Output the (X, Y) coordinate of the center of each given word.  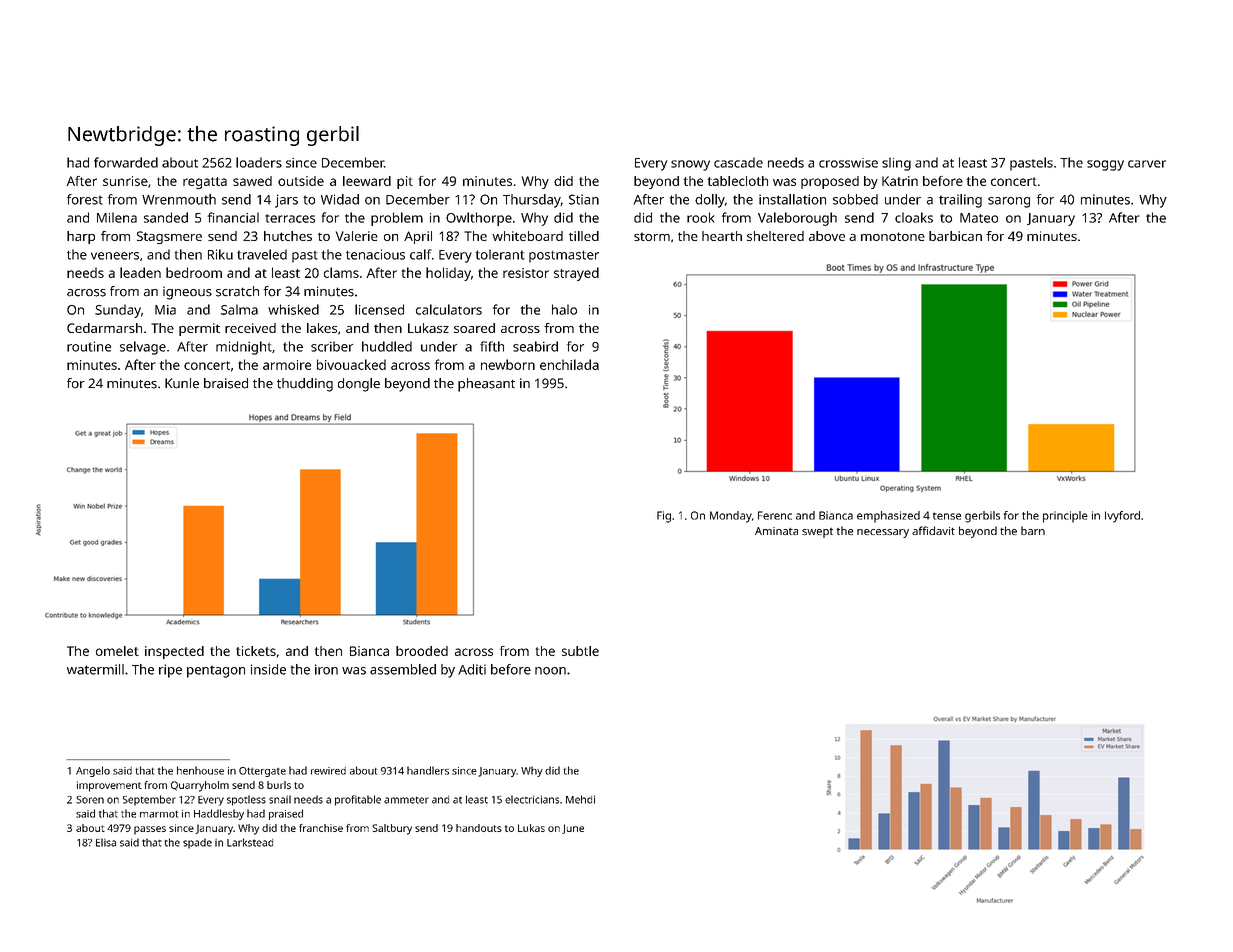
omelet (117, 651)
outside (301, 181)
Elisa (106, 842)
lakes (322, 328)
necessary (883, 533)
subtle (580, 651)
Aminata (776, 531)
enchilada (569, 364)
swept (817, 533)
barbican (955, 236)
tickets (256, 651)
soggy (1105, 165)
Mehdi (580, 799)
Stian (584, 199)
